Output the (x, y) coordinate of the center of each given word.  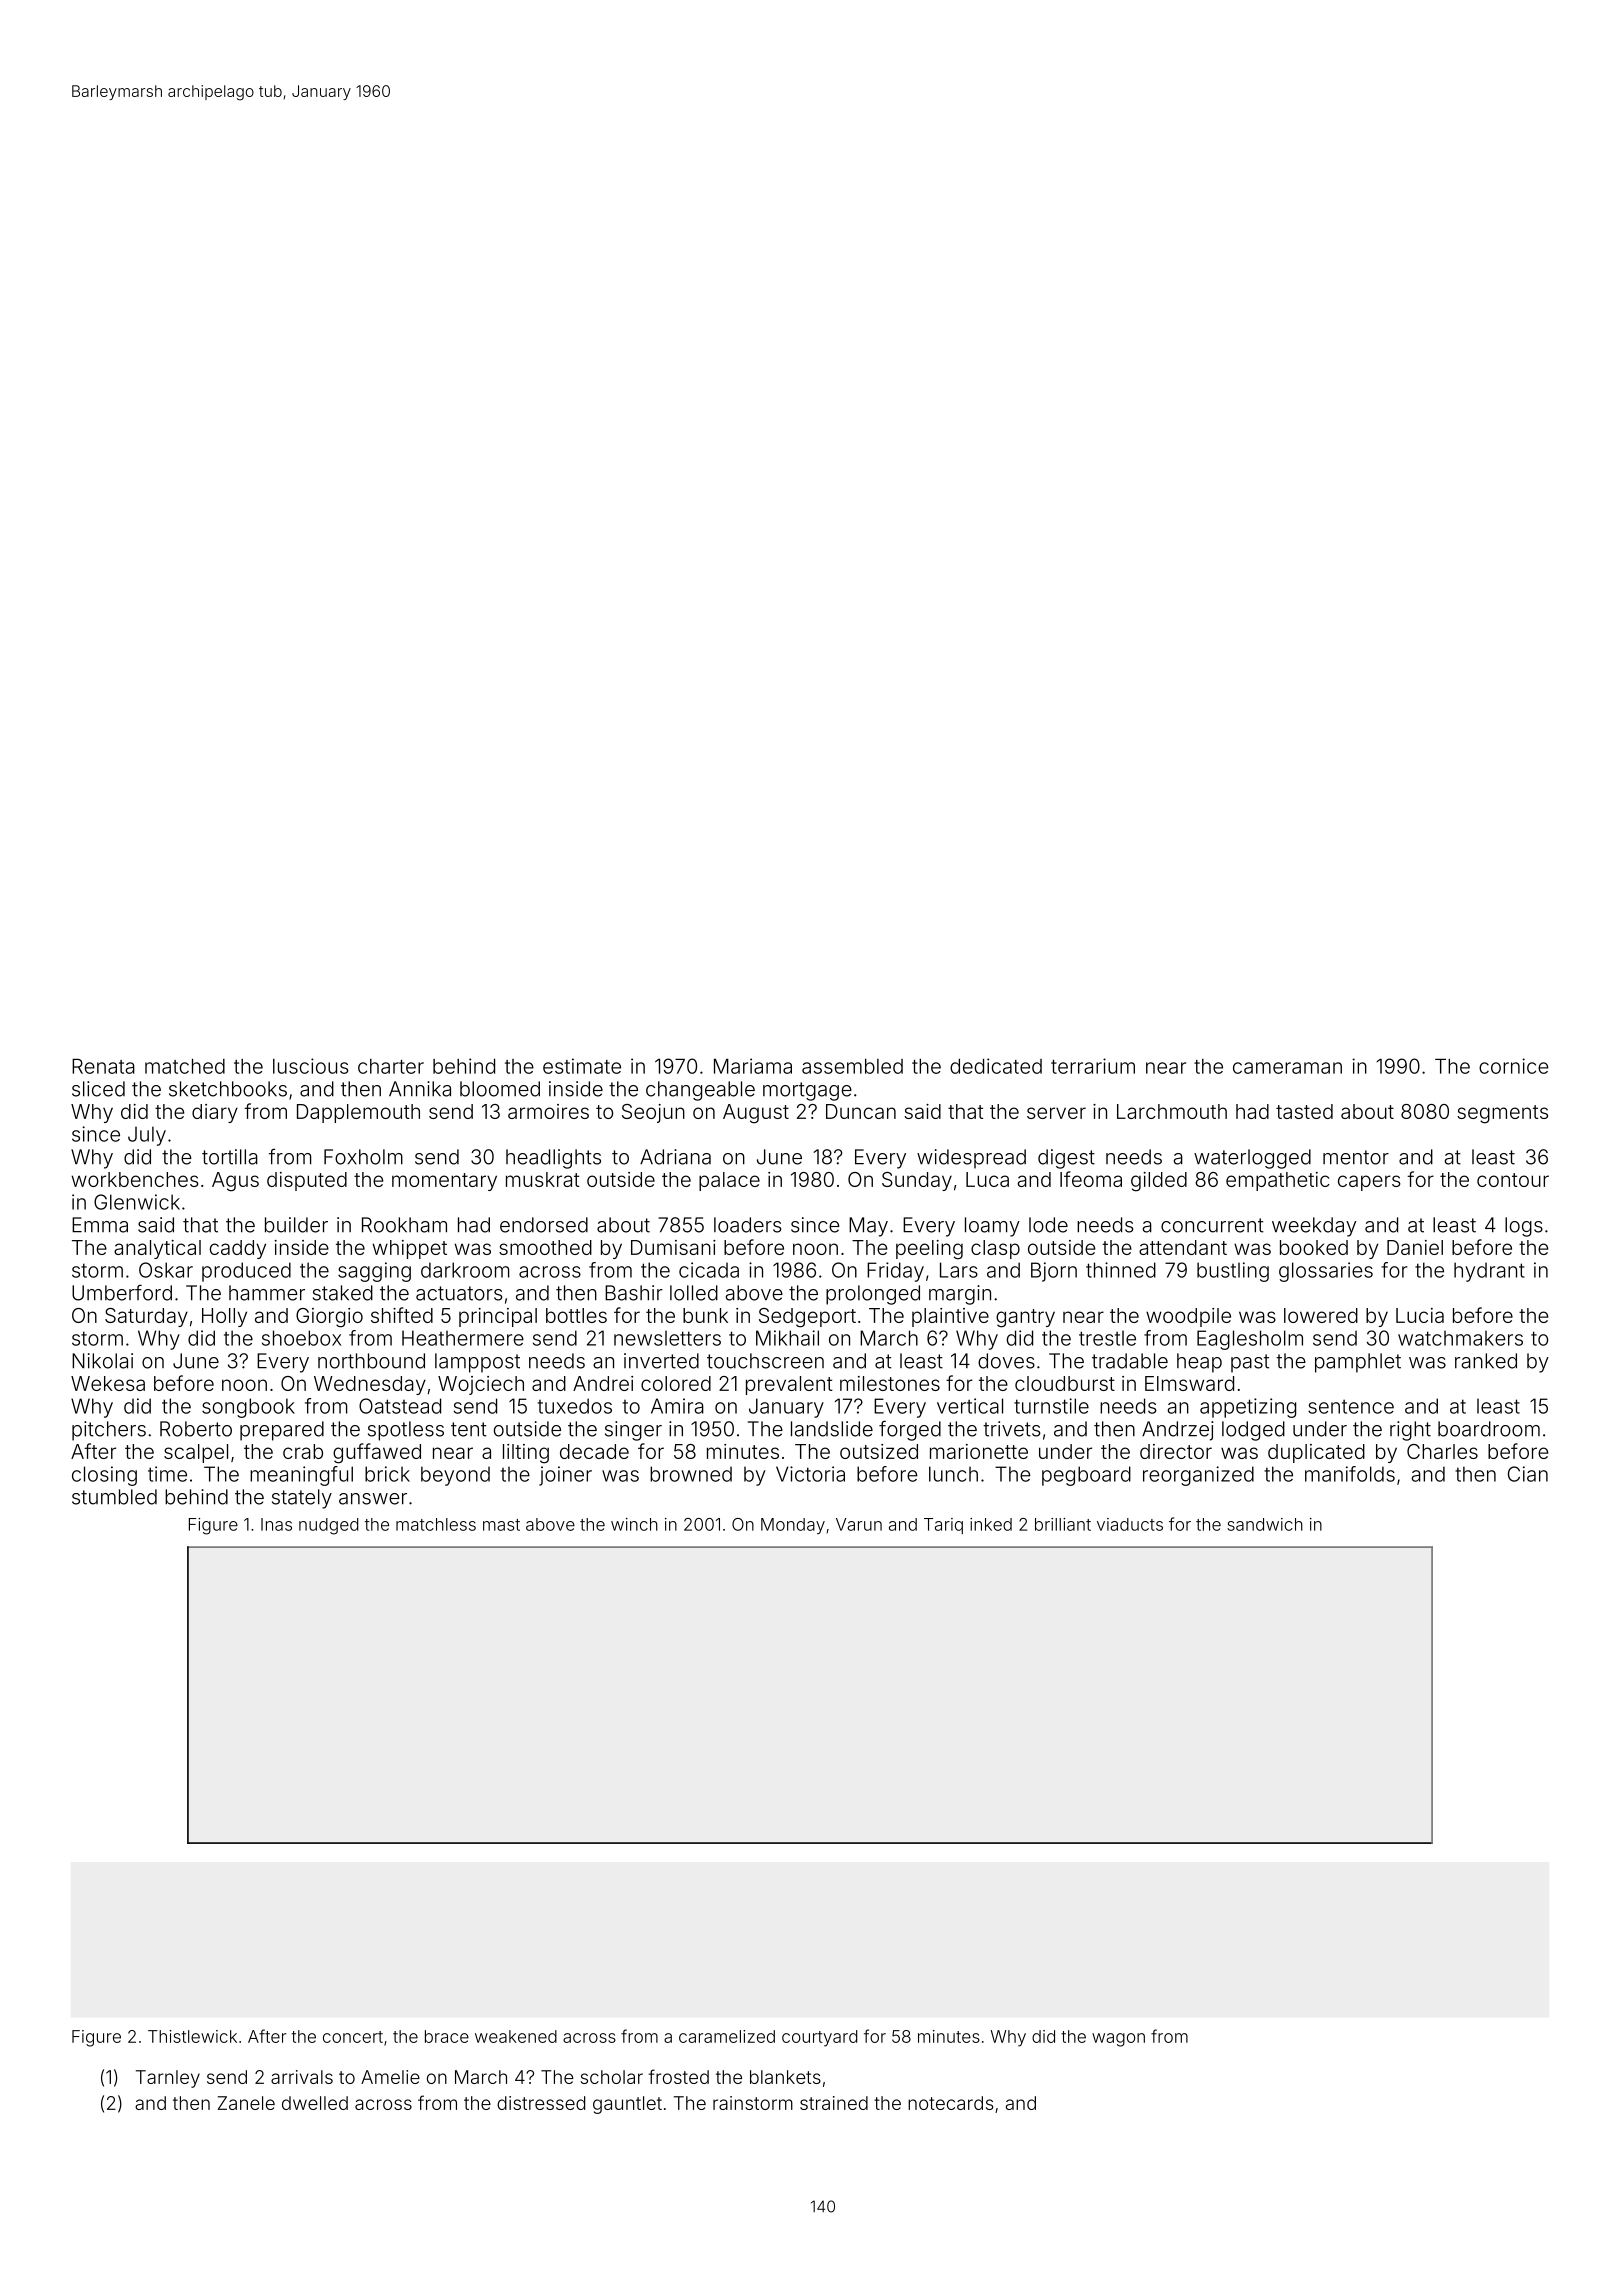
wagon (1118, 2040)
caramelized (727, 2036)
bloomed (500, 1089)
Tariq (943, 1526)
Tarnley (168, 2079)
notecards (950, 2103)
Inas (276, 1524)
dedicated (996, 1066)
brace (447, 2036)
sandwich (1265, 1524)
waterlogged (1252, 1159)
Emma (100, 1225)
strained (834, 2103)
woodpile (1188, 1317)
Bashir (634, 1293)
